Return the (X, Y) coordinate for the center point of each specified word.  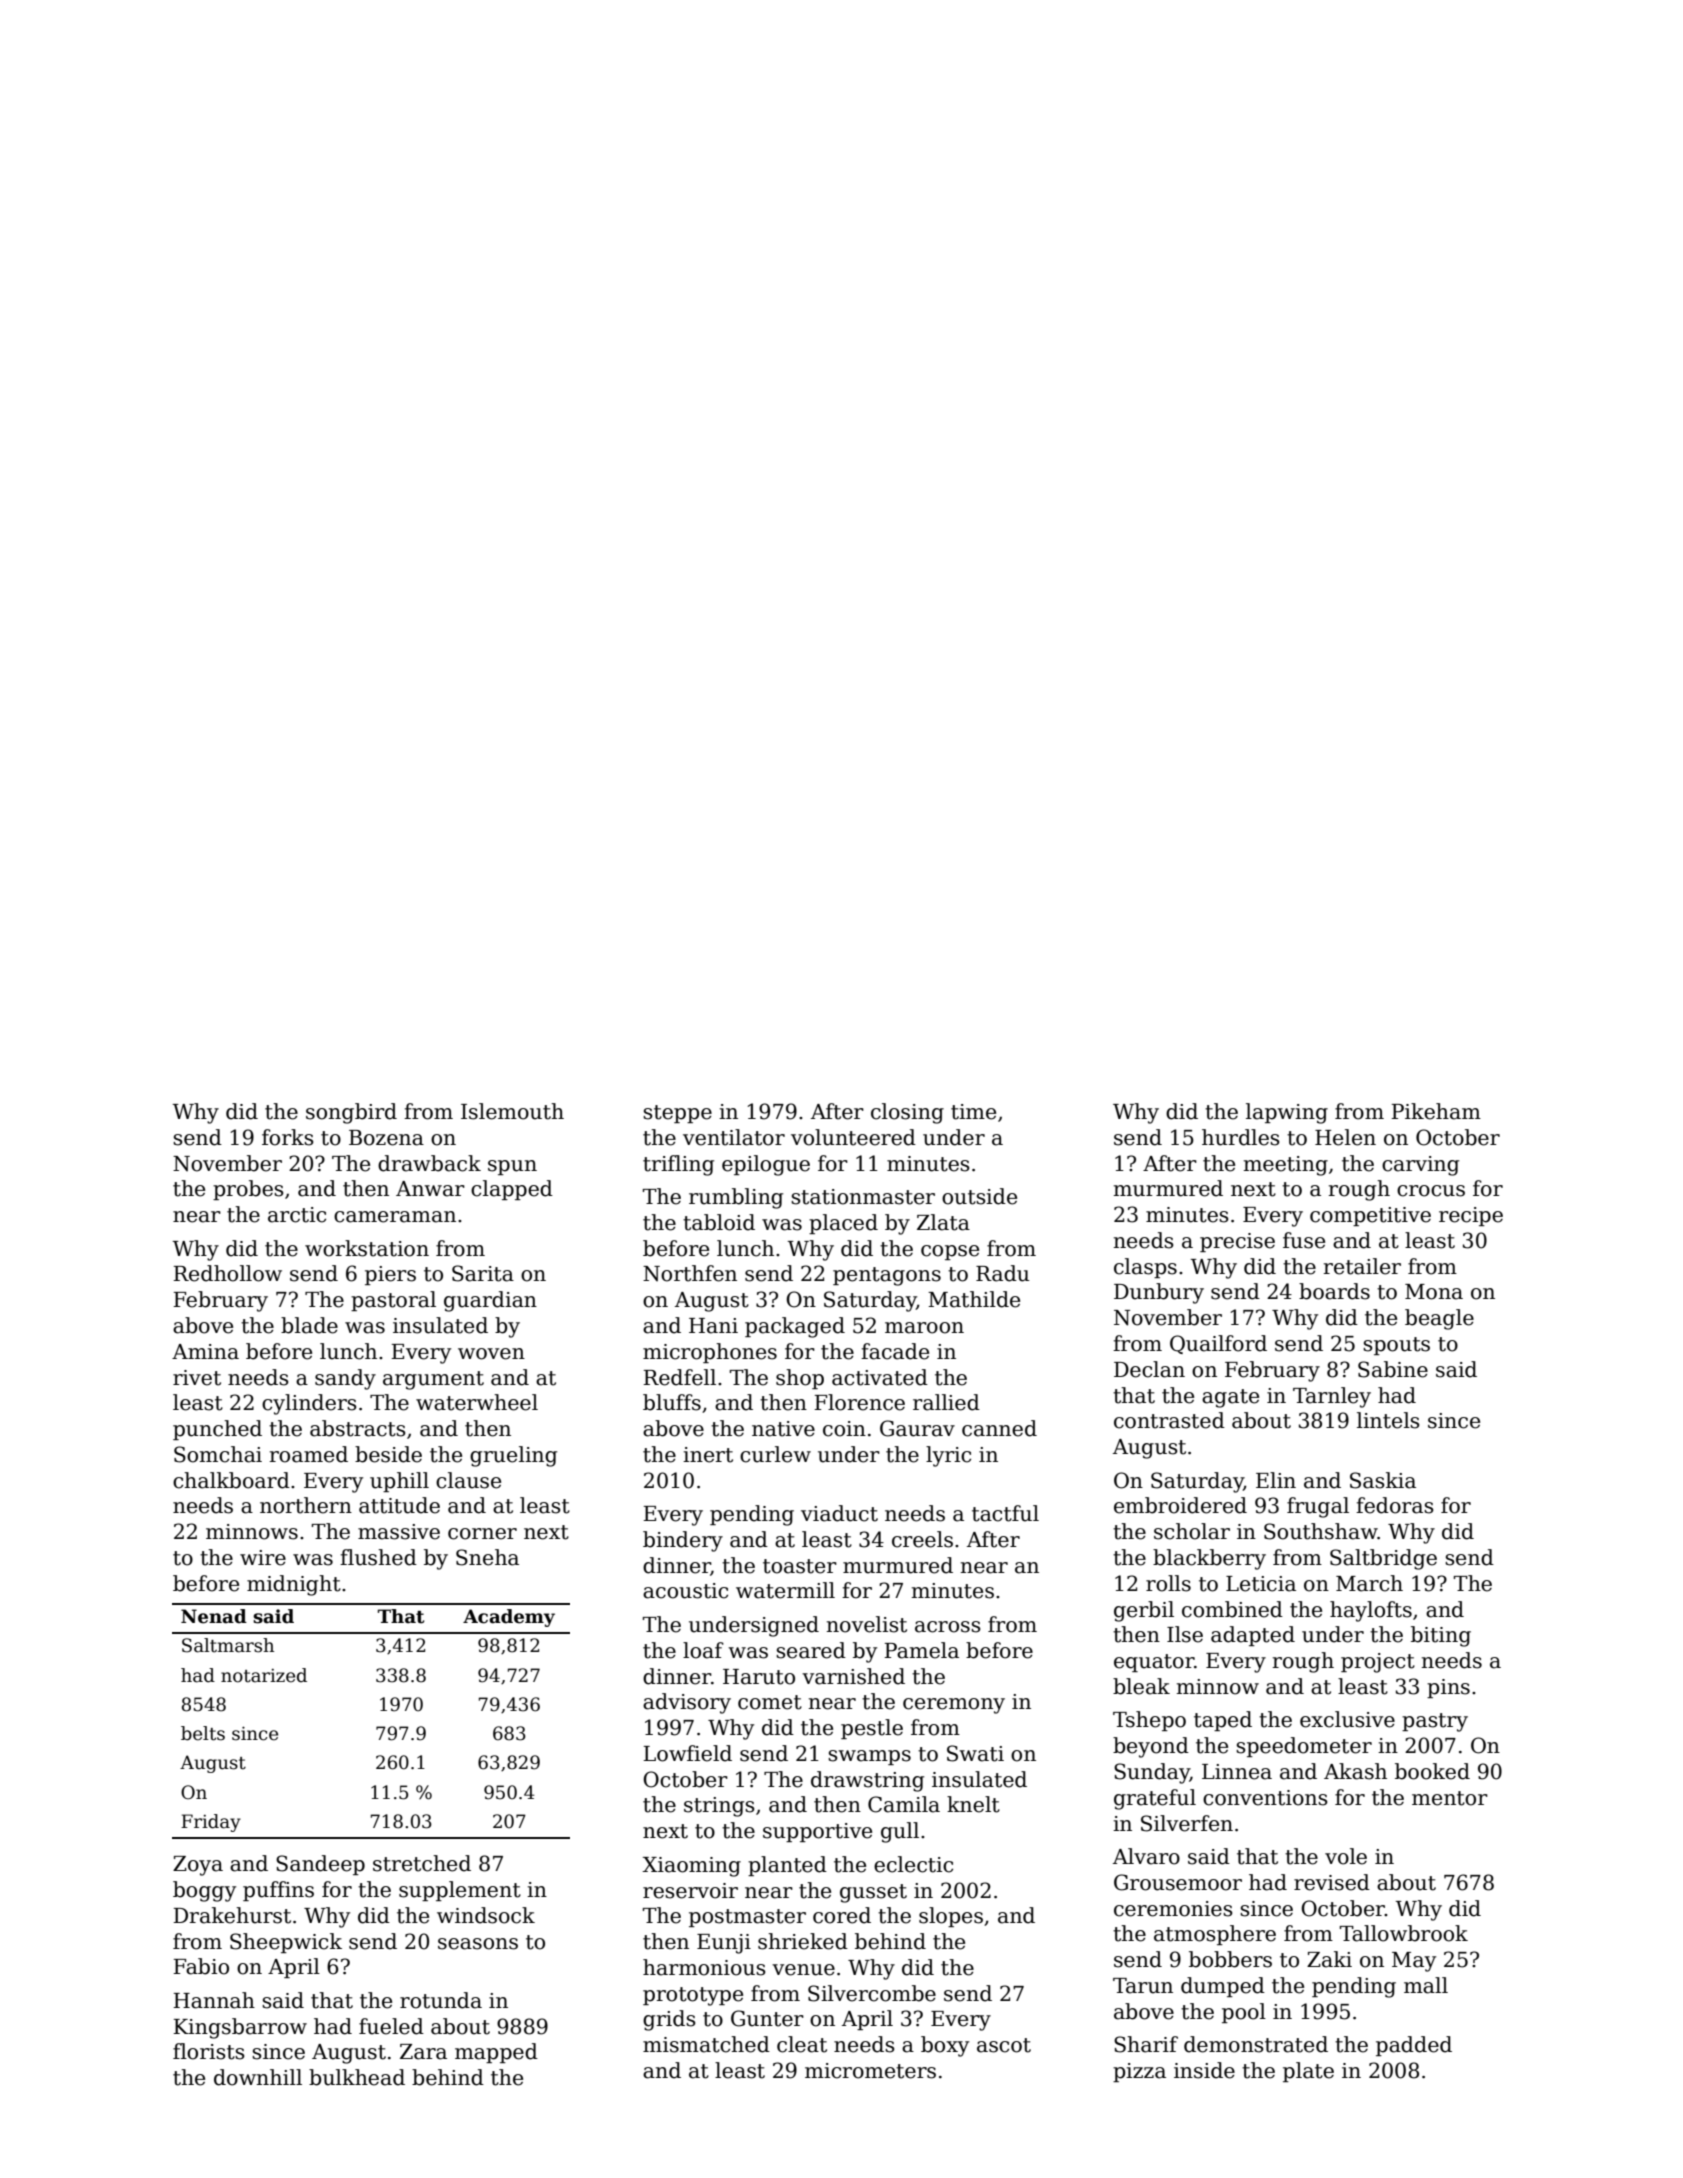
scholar (1192, 1531)
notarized (264, 1675)
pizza (1139, 2072)
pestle (872, 1729)
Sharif (1146, 2044)
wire (263, 1558)
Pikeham (1436, 1111)
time (973, 1112)
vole (1346, 1856)
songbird (351, 1113)
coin (844, 1429)
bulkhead (357, 2077)
